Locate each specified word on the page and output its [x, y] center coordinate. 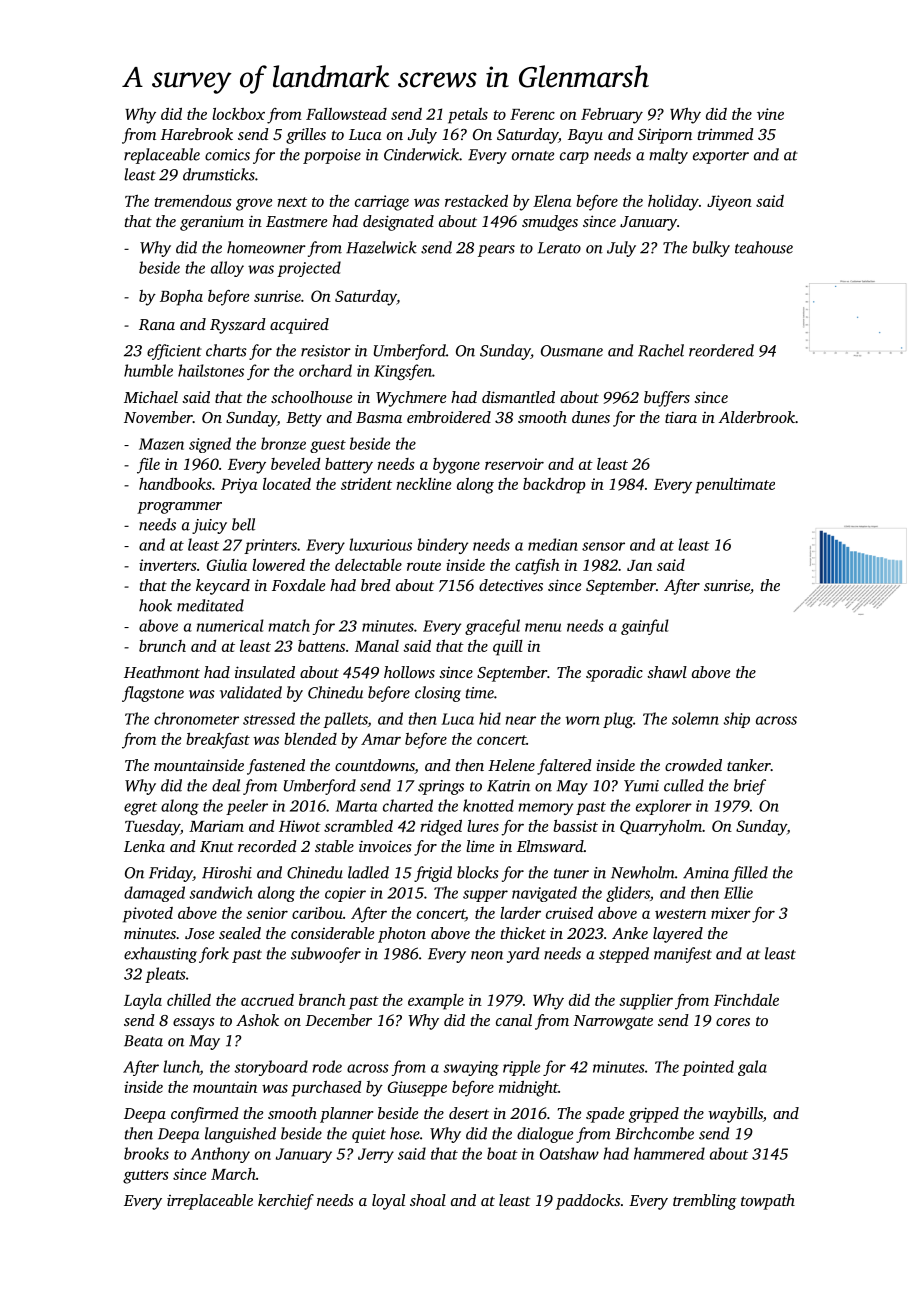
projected [309, 269]
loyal [388, 1202]
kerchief [286, 1202]
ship [736, 720]
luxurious [380, 544]
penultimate [735, 486]
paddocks [588, 1202]
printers [270, 546]
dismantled [518, 397]
